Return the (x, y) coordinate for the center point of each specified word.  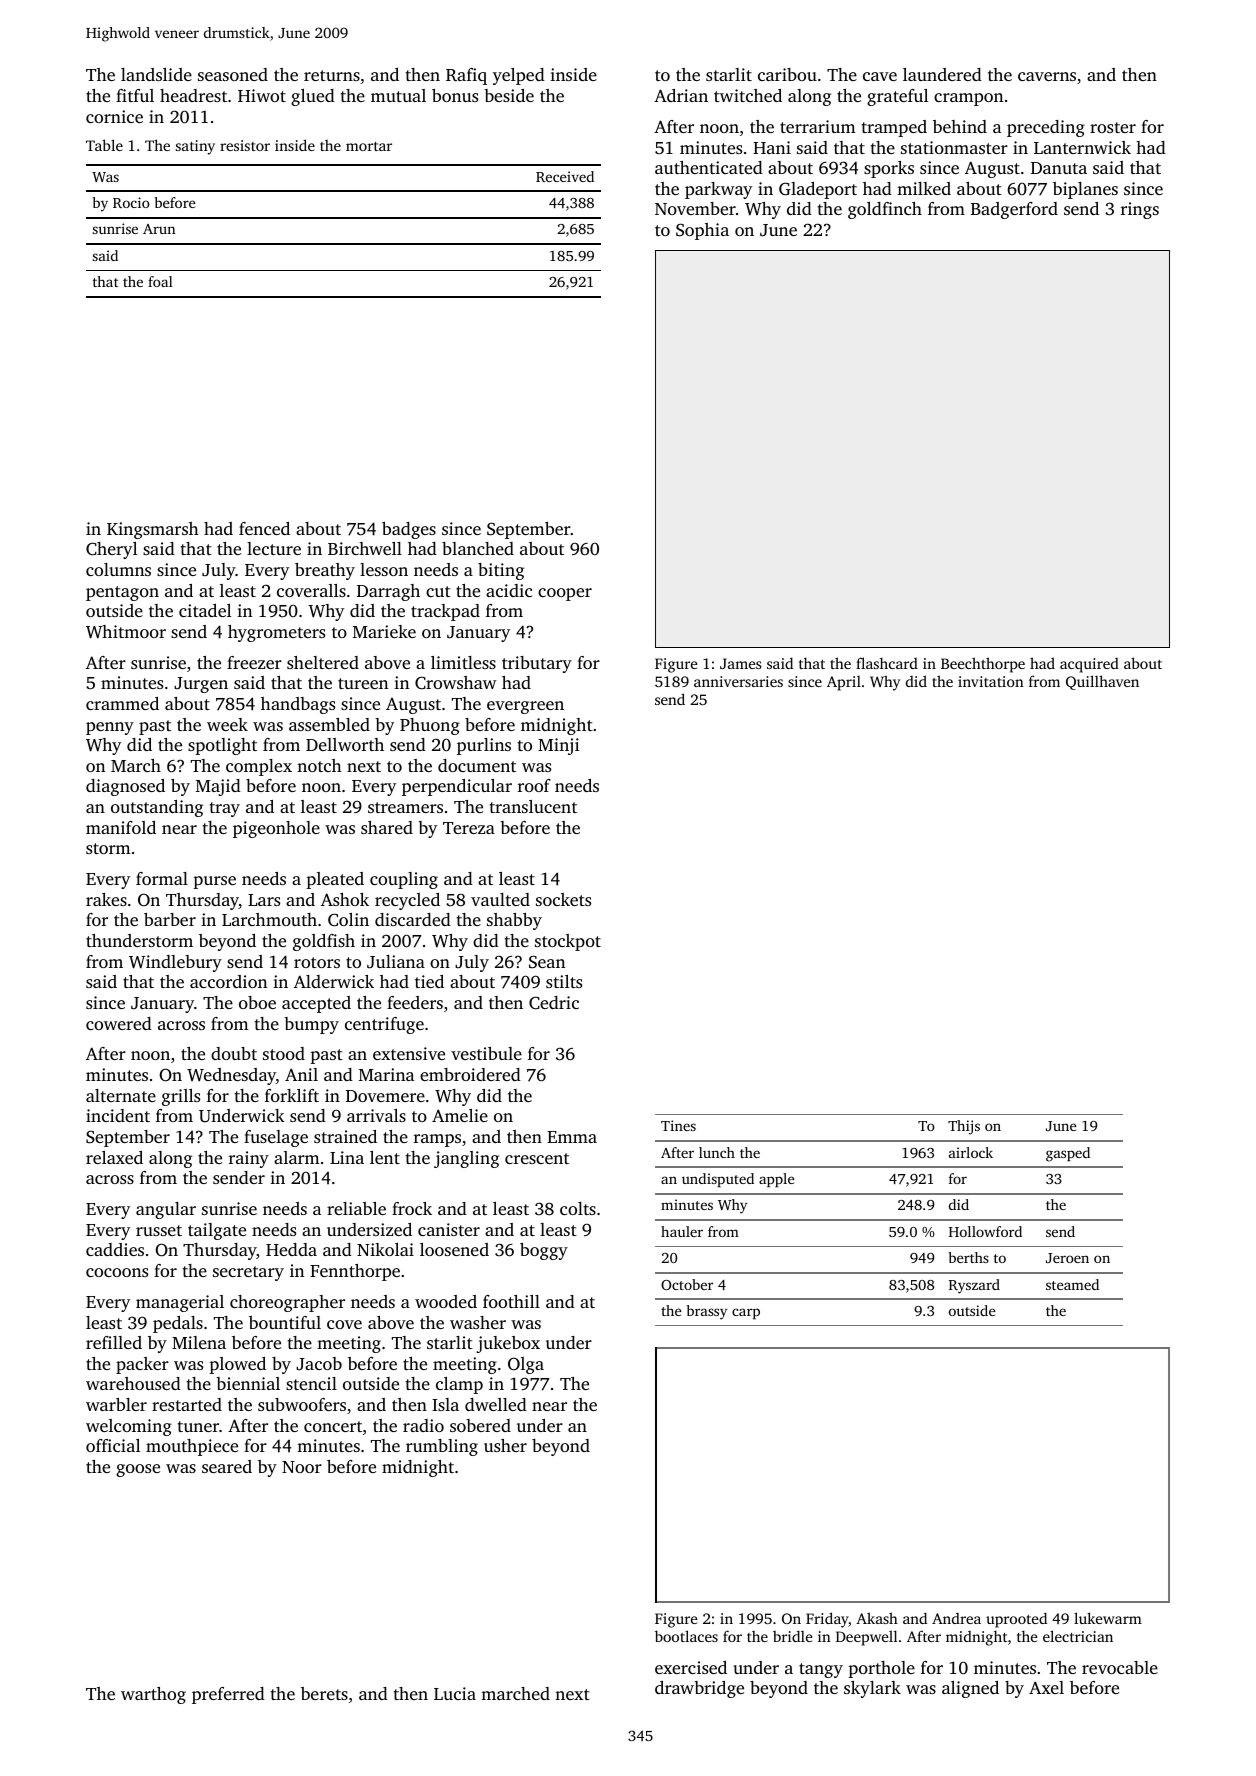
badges (409, 530)
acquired (1089, 665)
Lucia (455, 1693)
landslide (156, 74)
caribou (787, 74)
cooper (565, 594)
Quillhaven (1102, 682)
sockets (563, 899)
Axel (1046, 1687)
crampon (968, 99)
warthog (153, 1695)
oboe (257, 1002)
